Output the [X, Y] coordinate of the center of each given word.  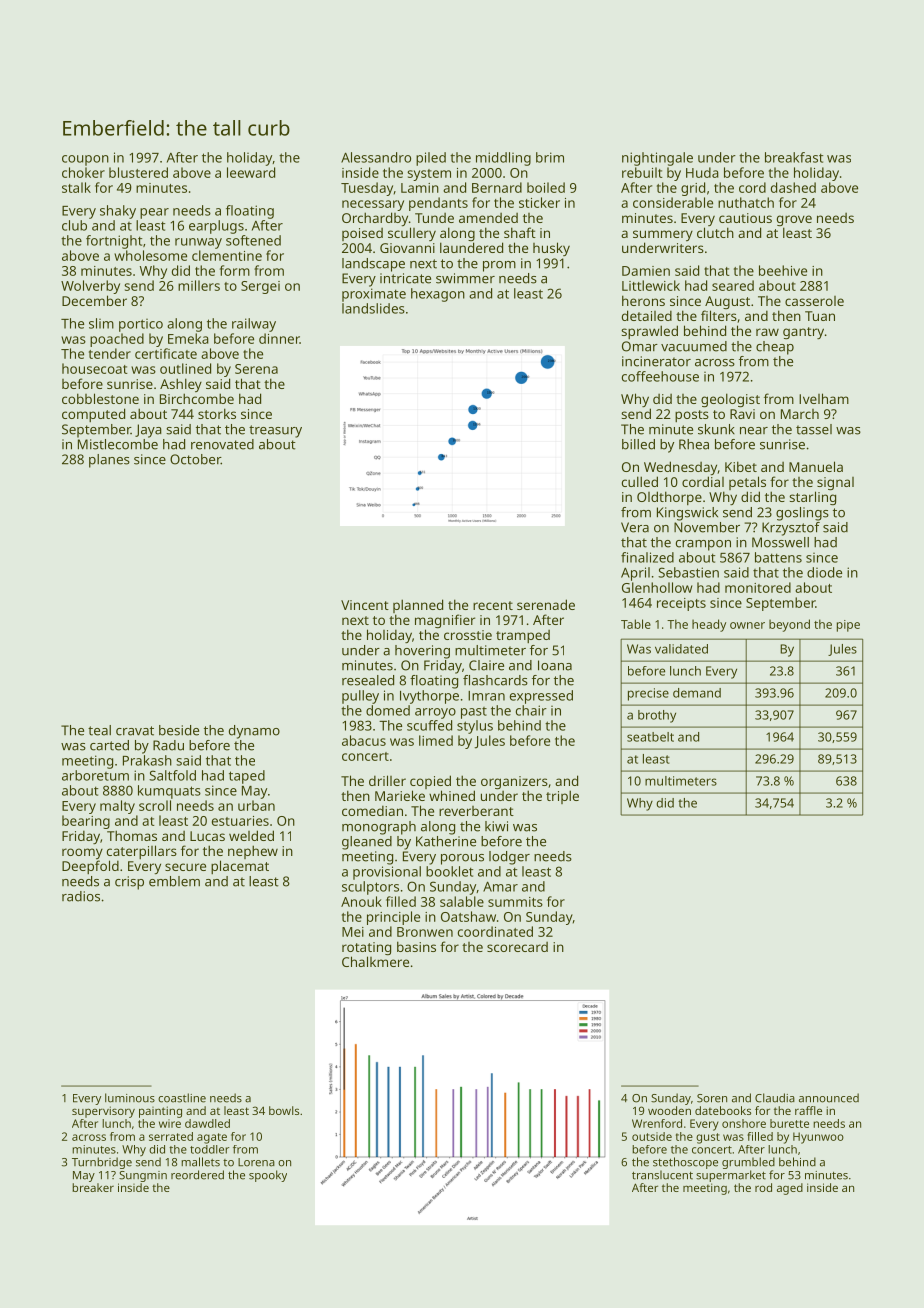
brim [550, 157]
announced [829, 1098]
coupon [85, 160]
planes [109, 461]
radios [81, 896]
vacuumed [694, 346]
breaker [93, 1187]
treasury [275, 431]
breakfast [794, 157]
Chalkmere [375, 961]
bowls [284, 1110]
